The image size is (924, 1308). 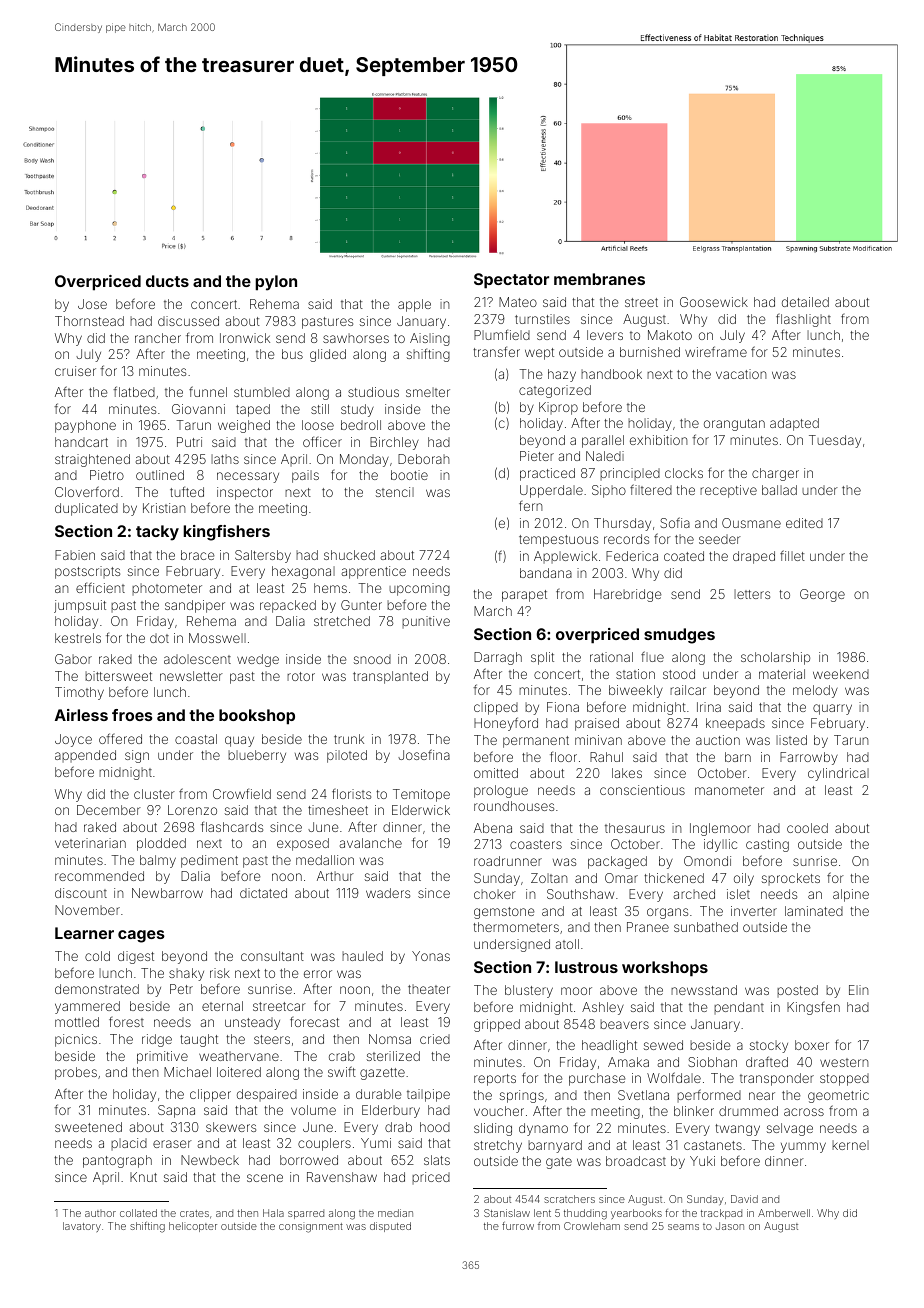 I want to click on praised, so click(x=597, y=724).
